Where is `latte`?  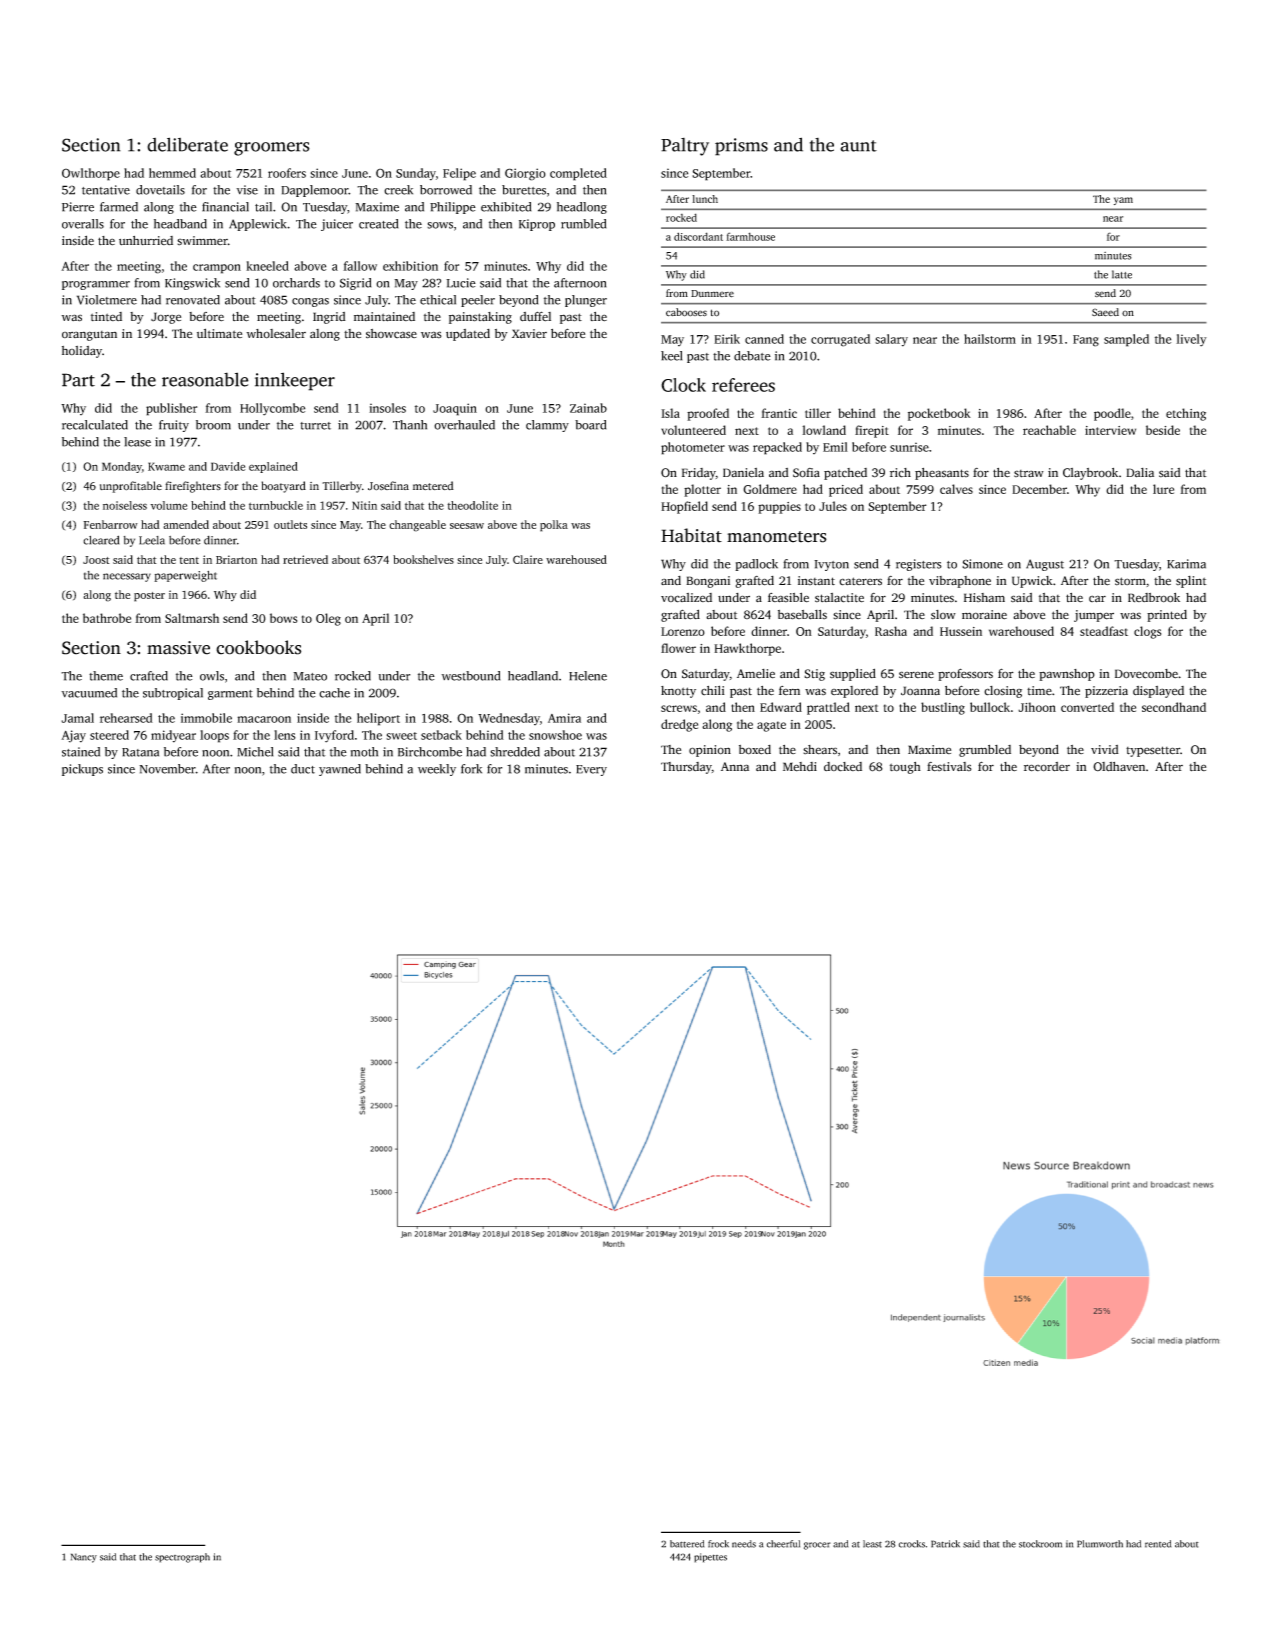
latte is located at coordinates (1122, 274).
